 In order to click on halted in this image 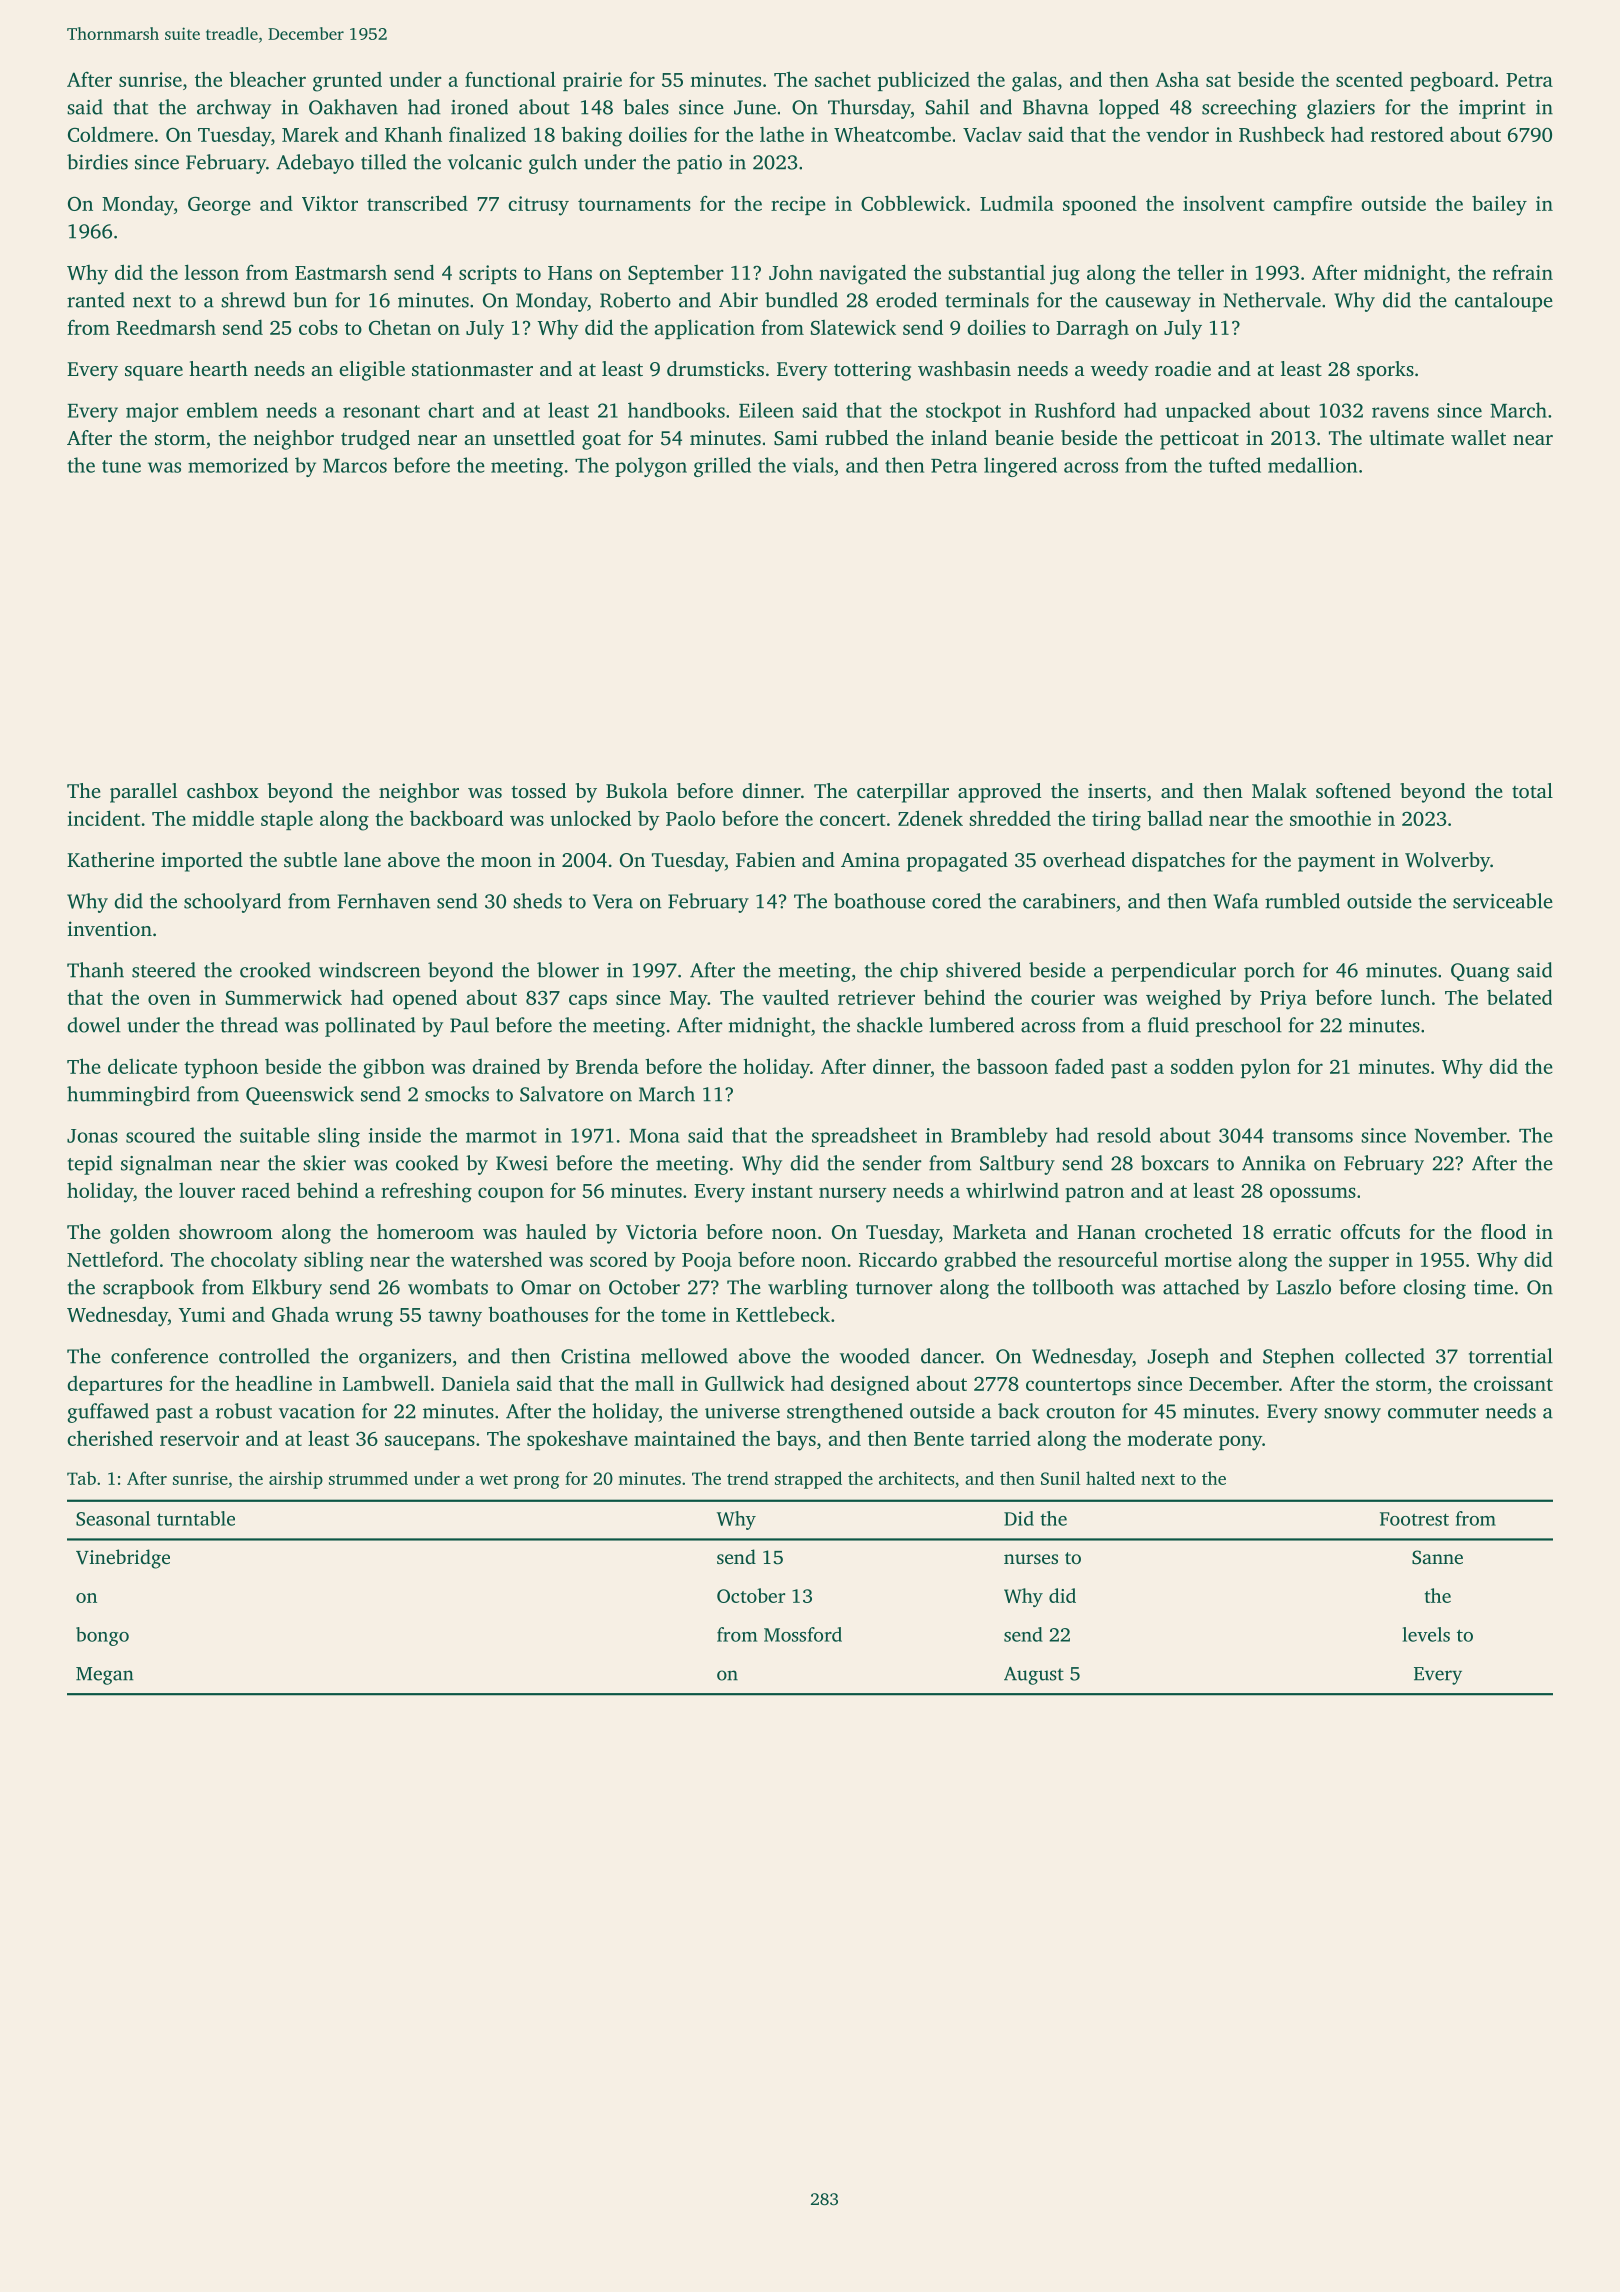, I will do `click(1110, 1478)`.
